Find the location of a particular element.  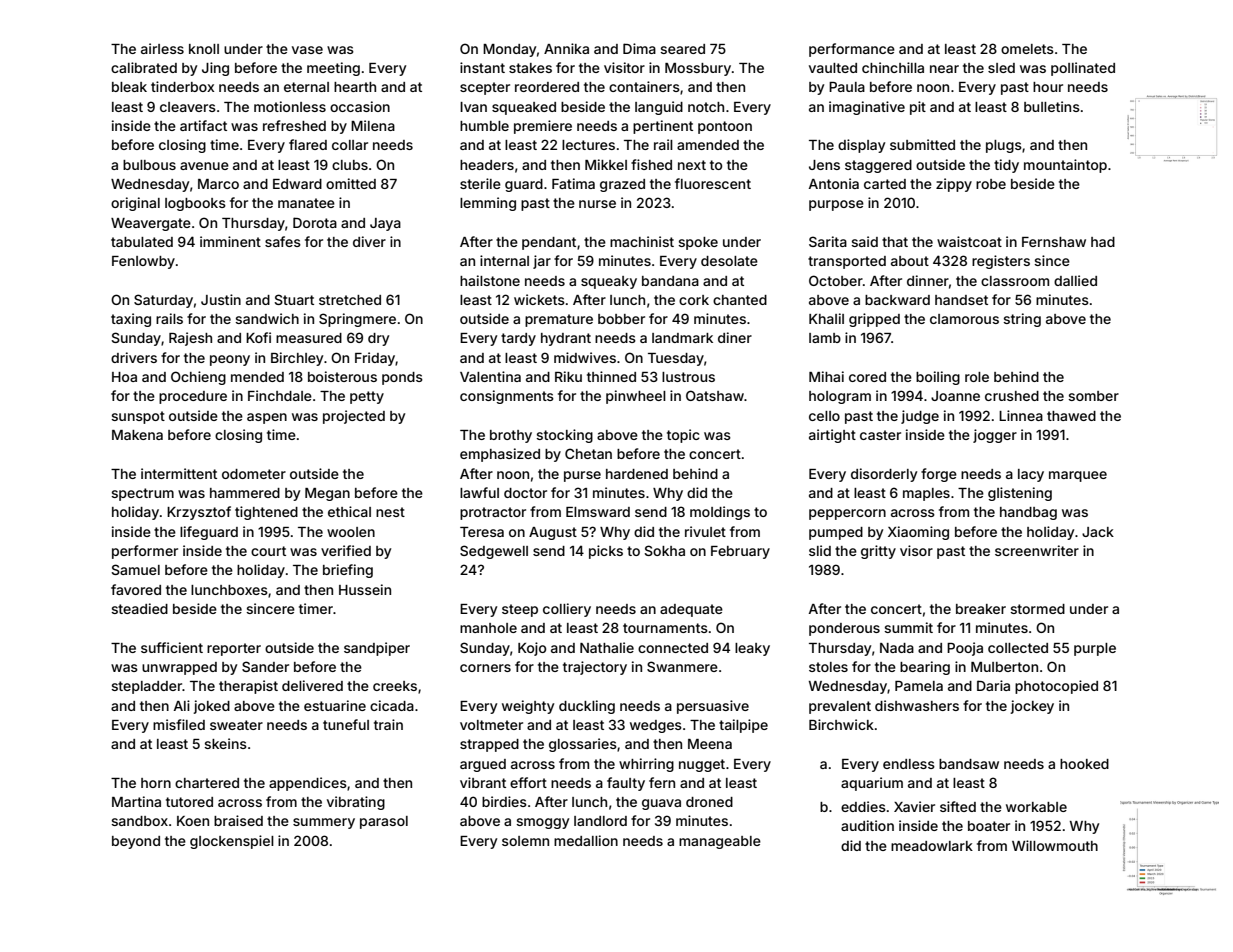

parasol is located at coordinates (384, 822).
